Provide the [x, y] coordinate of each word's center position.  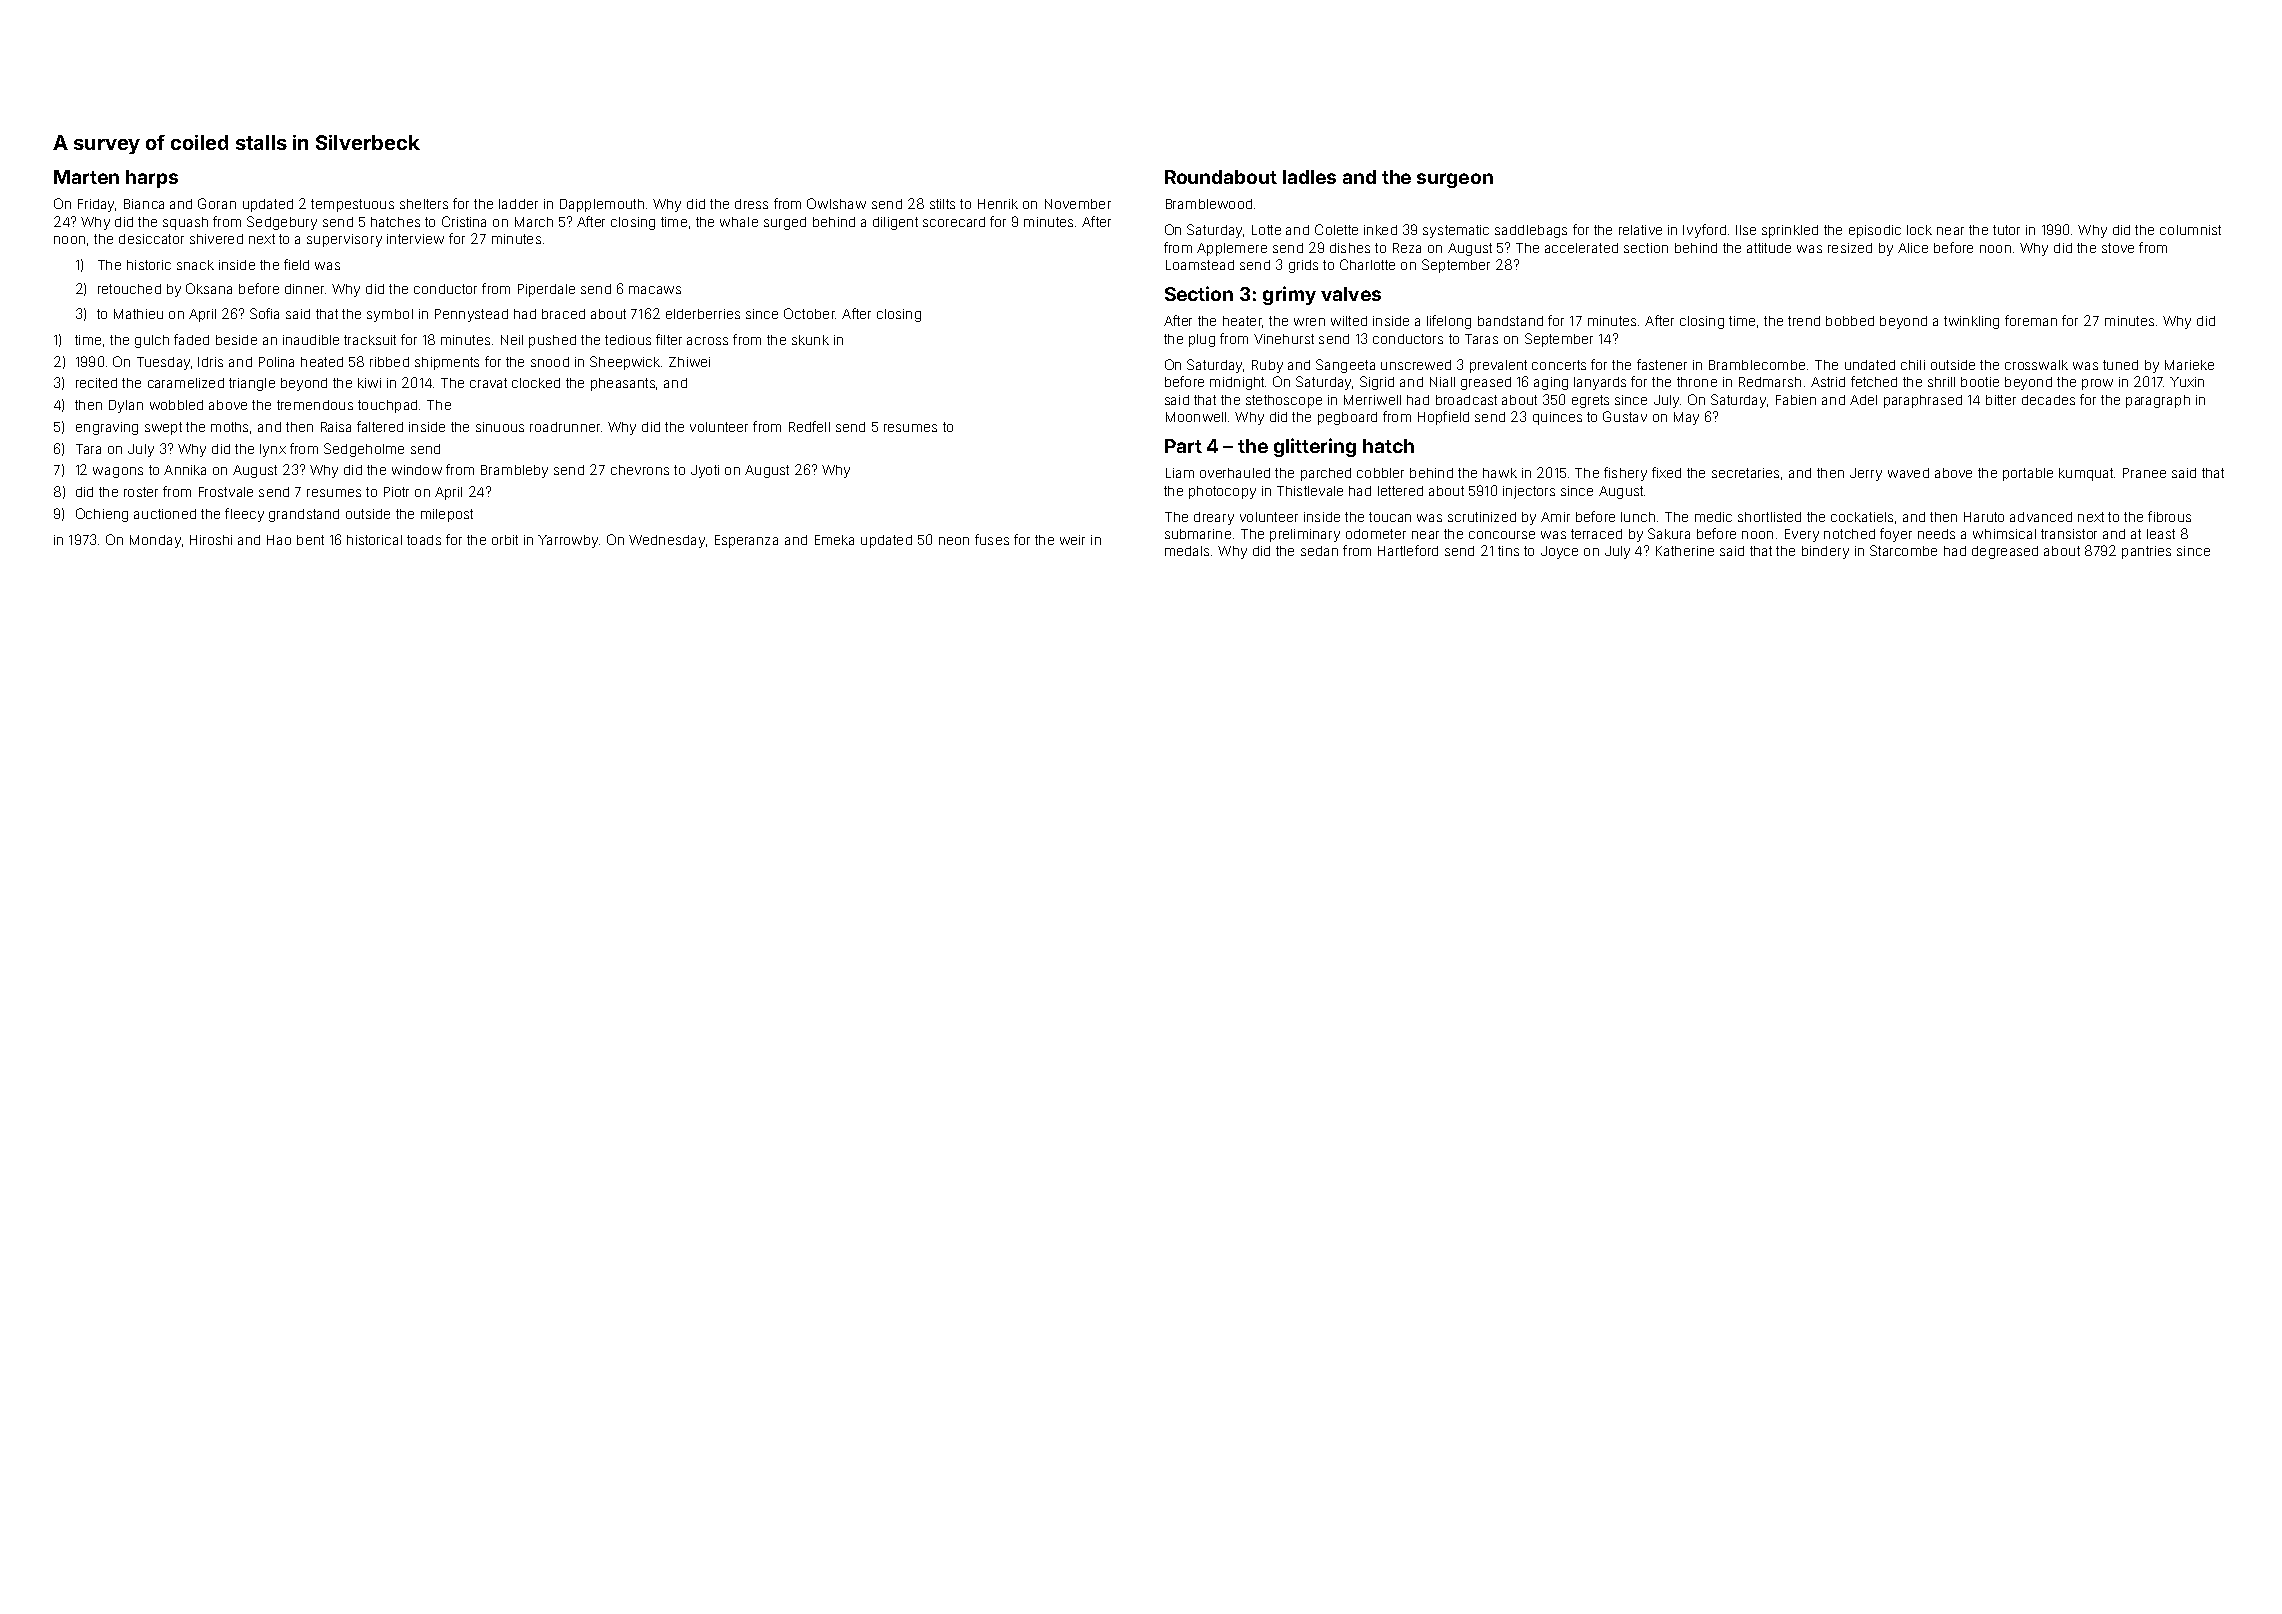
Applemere [1232, 249]
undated [1870, 365]
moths [229, 427]
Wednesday [667, 541]
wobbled [176, 405]
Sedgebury [282, 223]
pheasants [623, 384]
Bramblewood [1209, 204]
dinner [304, 289]
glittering [1315, 447]
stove [2118, 248]
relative [1640, 230]
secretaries [1745, 473]
